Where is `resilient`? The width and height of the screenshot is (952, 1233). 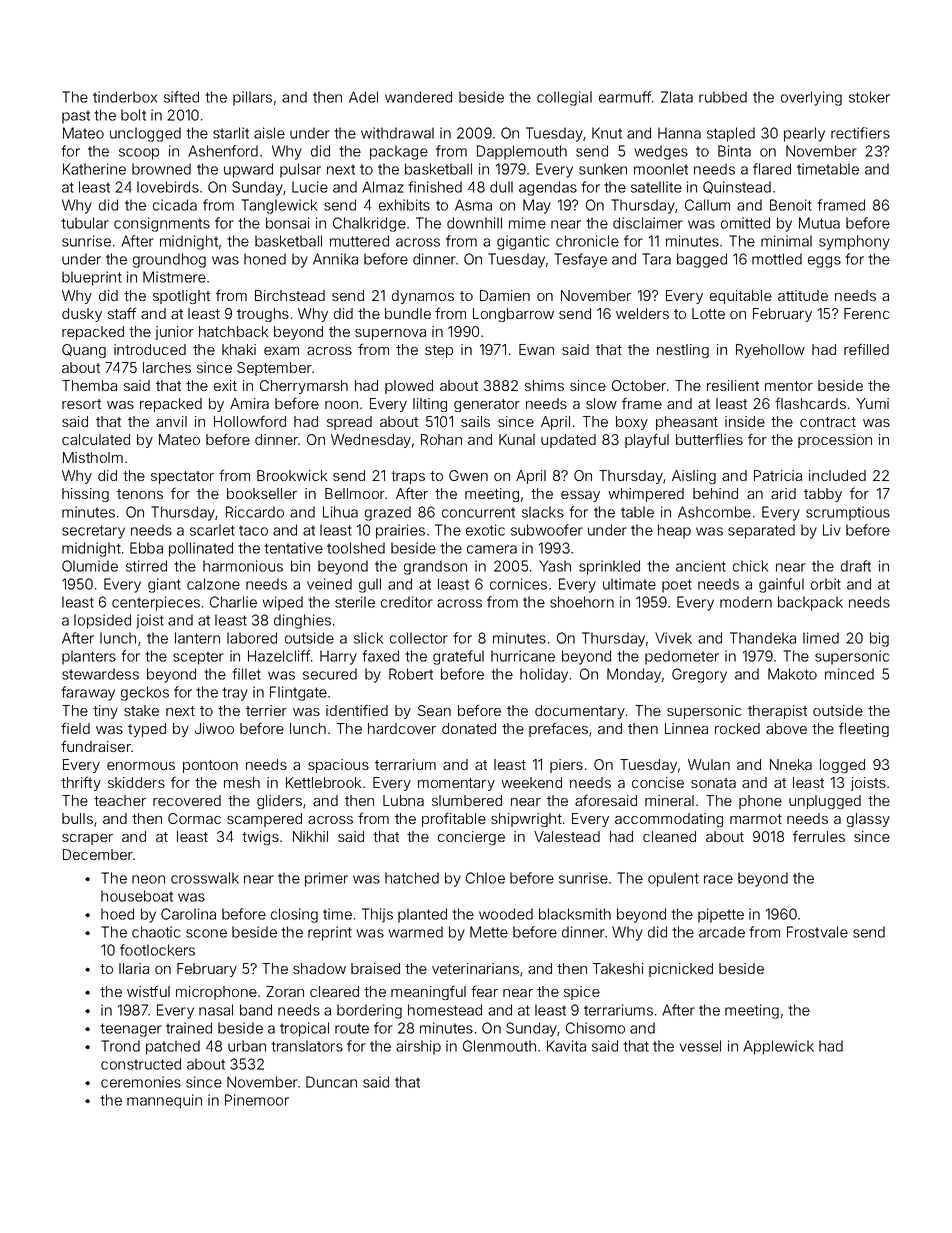
resilient is located at coordinates (733, 385).
